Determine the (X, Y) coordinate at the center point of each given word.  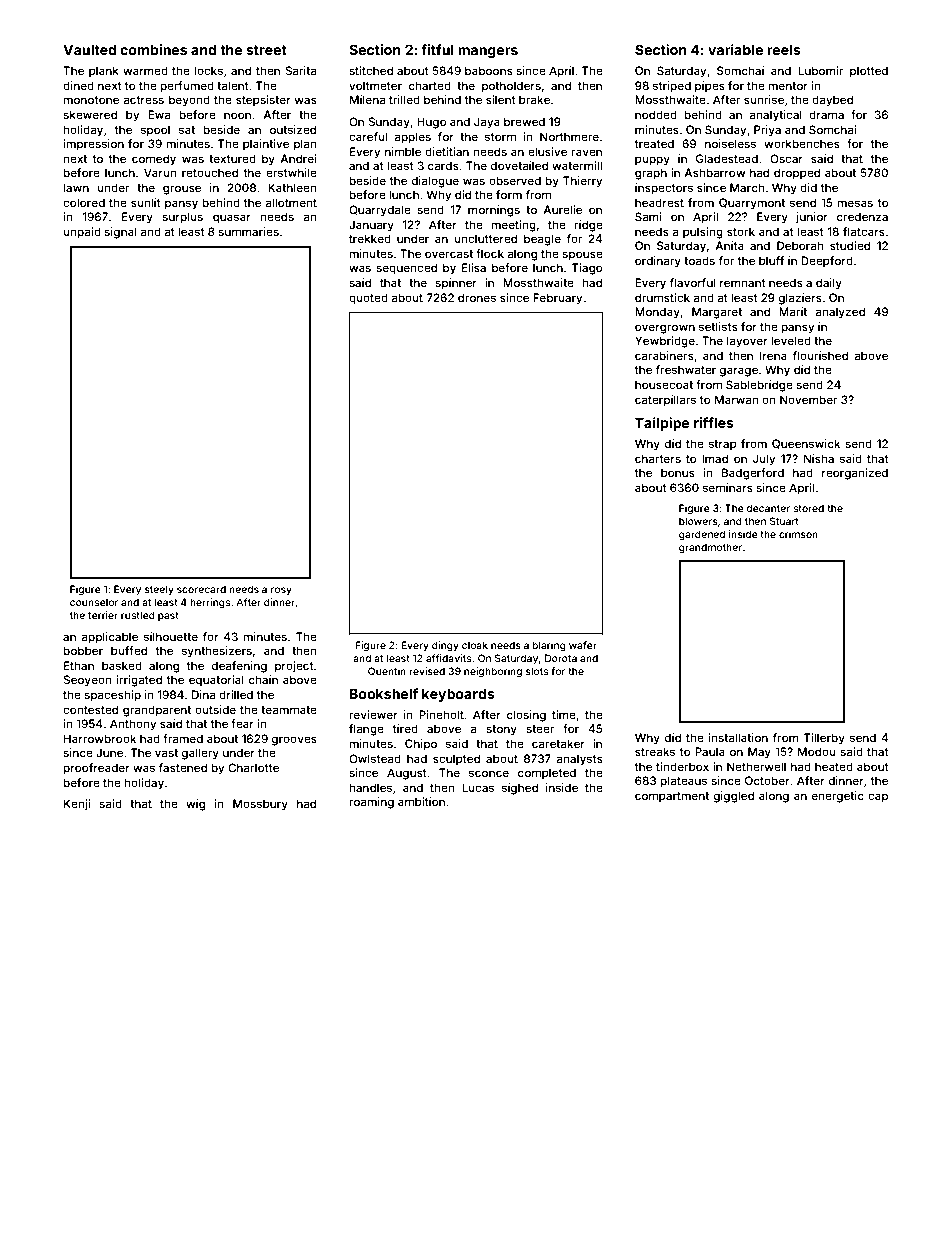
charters (658, 458)
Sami (648, 216)
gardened (702, 535)
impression (94, 145)
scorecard (201, 589)
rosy (281, 591)
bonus (678, 472)
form (509, 194)
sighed (520, 789)
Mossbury (260, 805)
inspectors (664, 189)
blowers (698, 521)
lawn (76, 187)
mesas (855, 203)
